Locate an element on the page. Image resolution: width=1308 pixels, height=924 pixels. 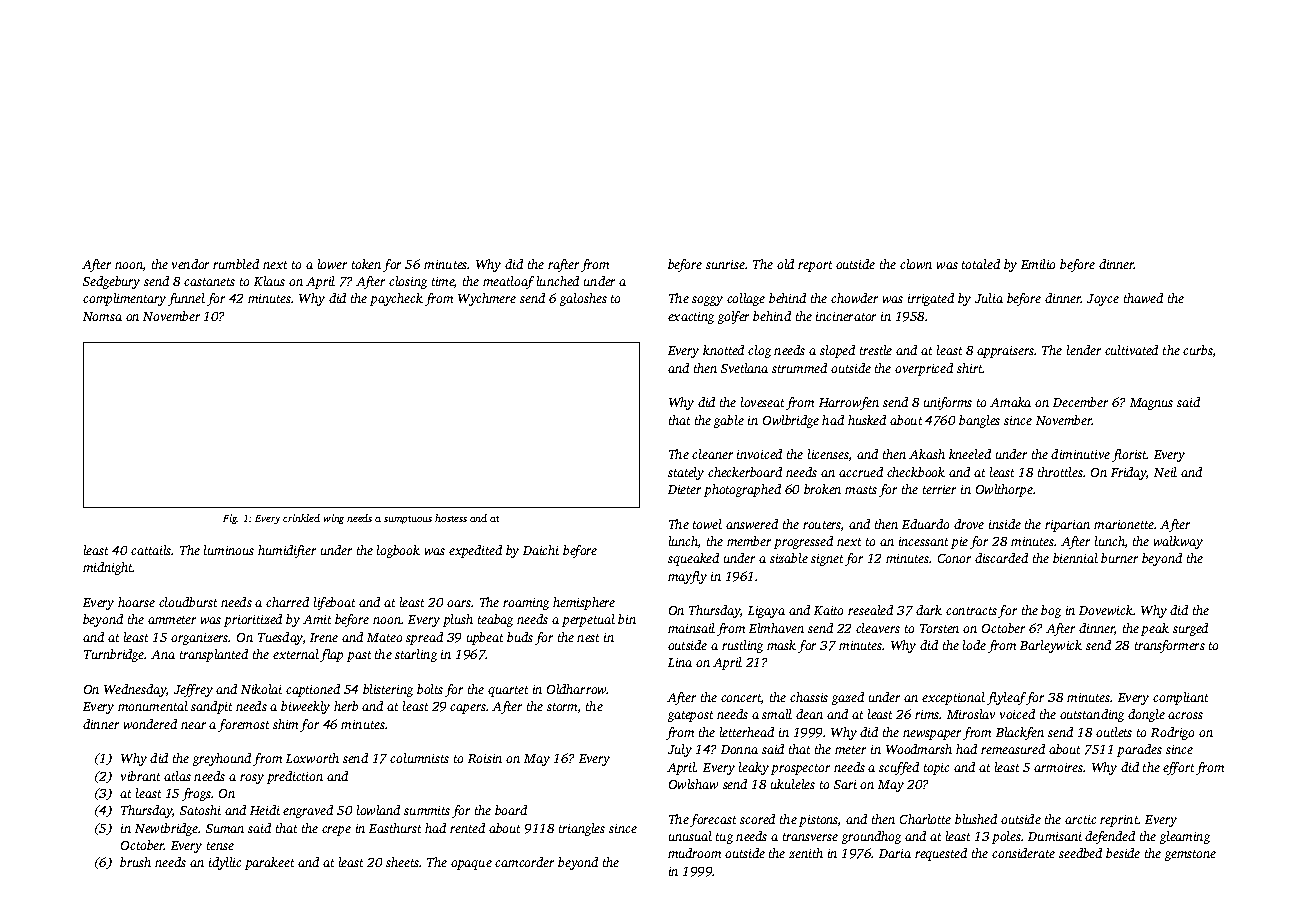
crinkled is located at coordinates (301, 518).
